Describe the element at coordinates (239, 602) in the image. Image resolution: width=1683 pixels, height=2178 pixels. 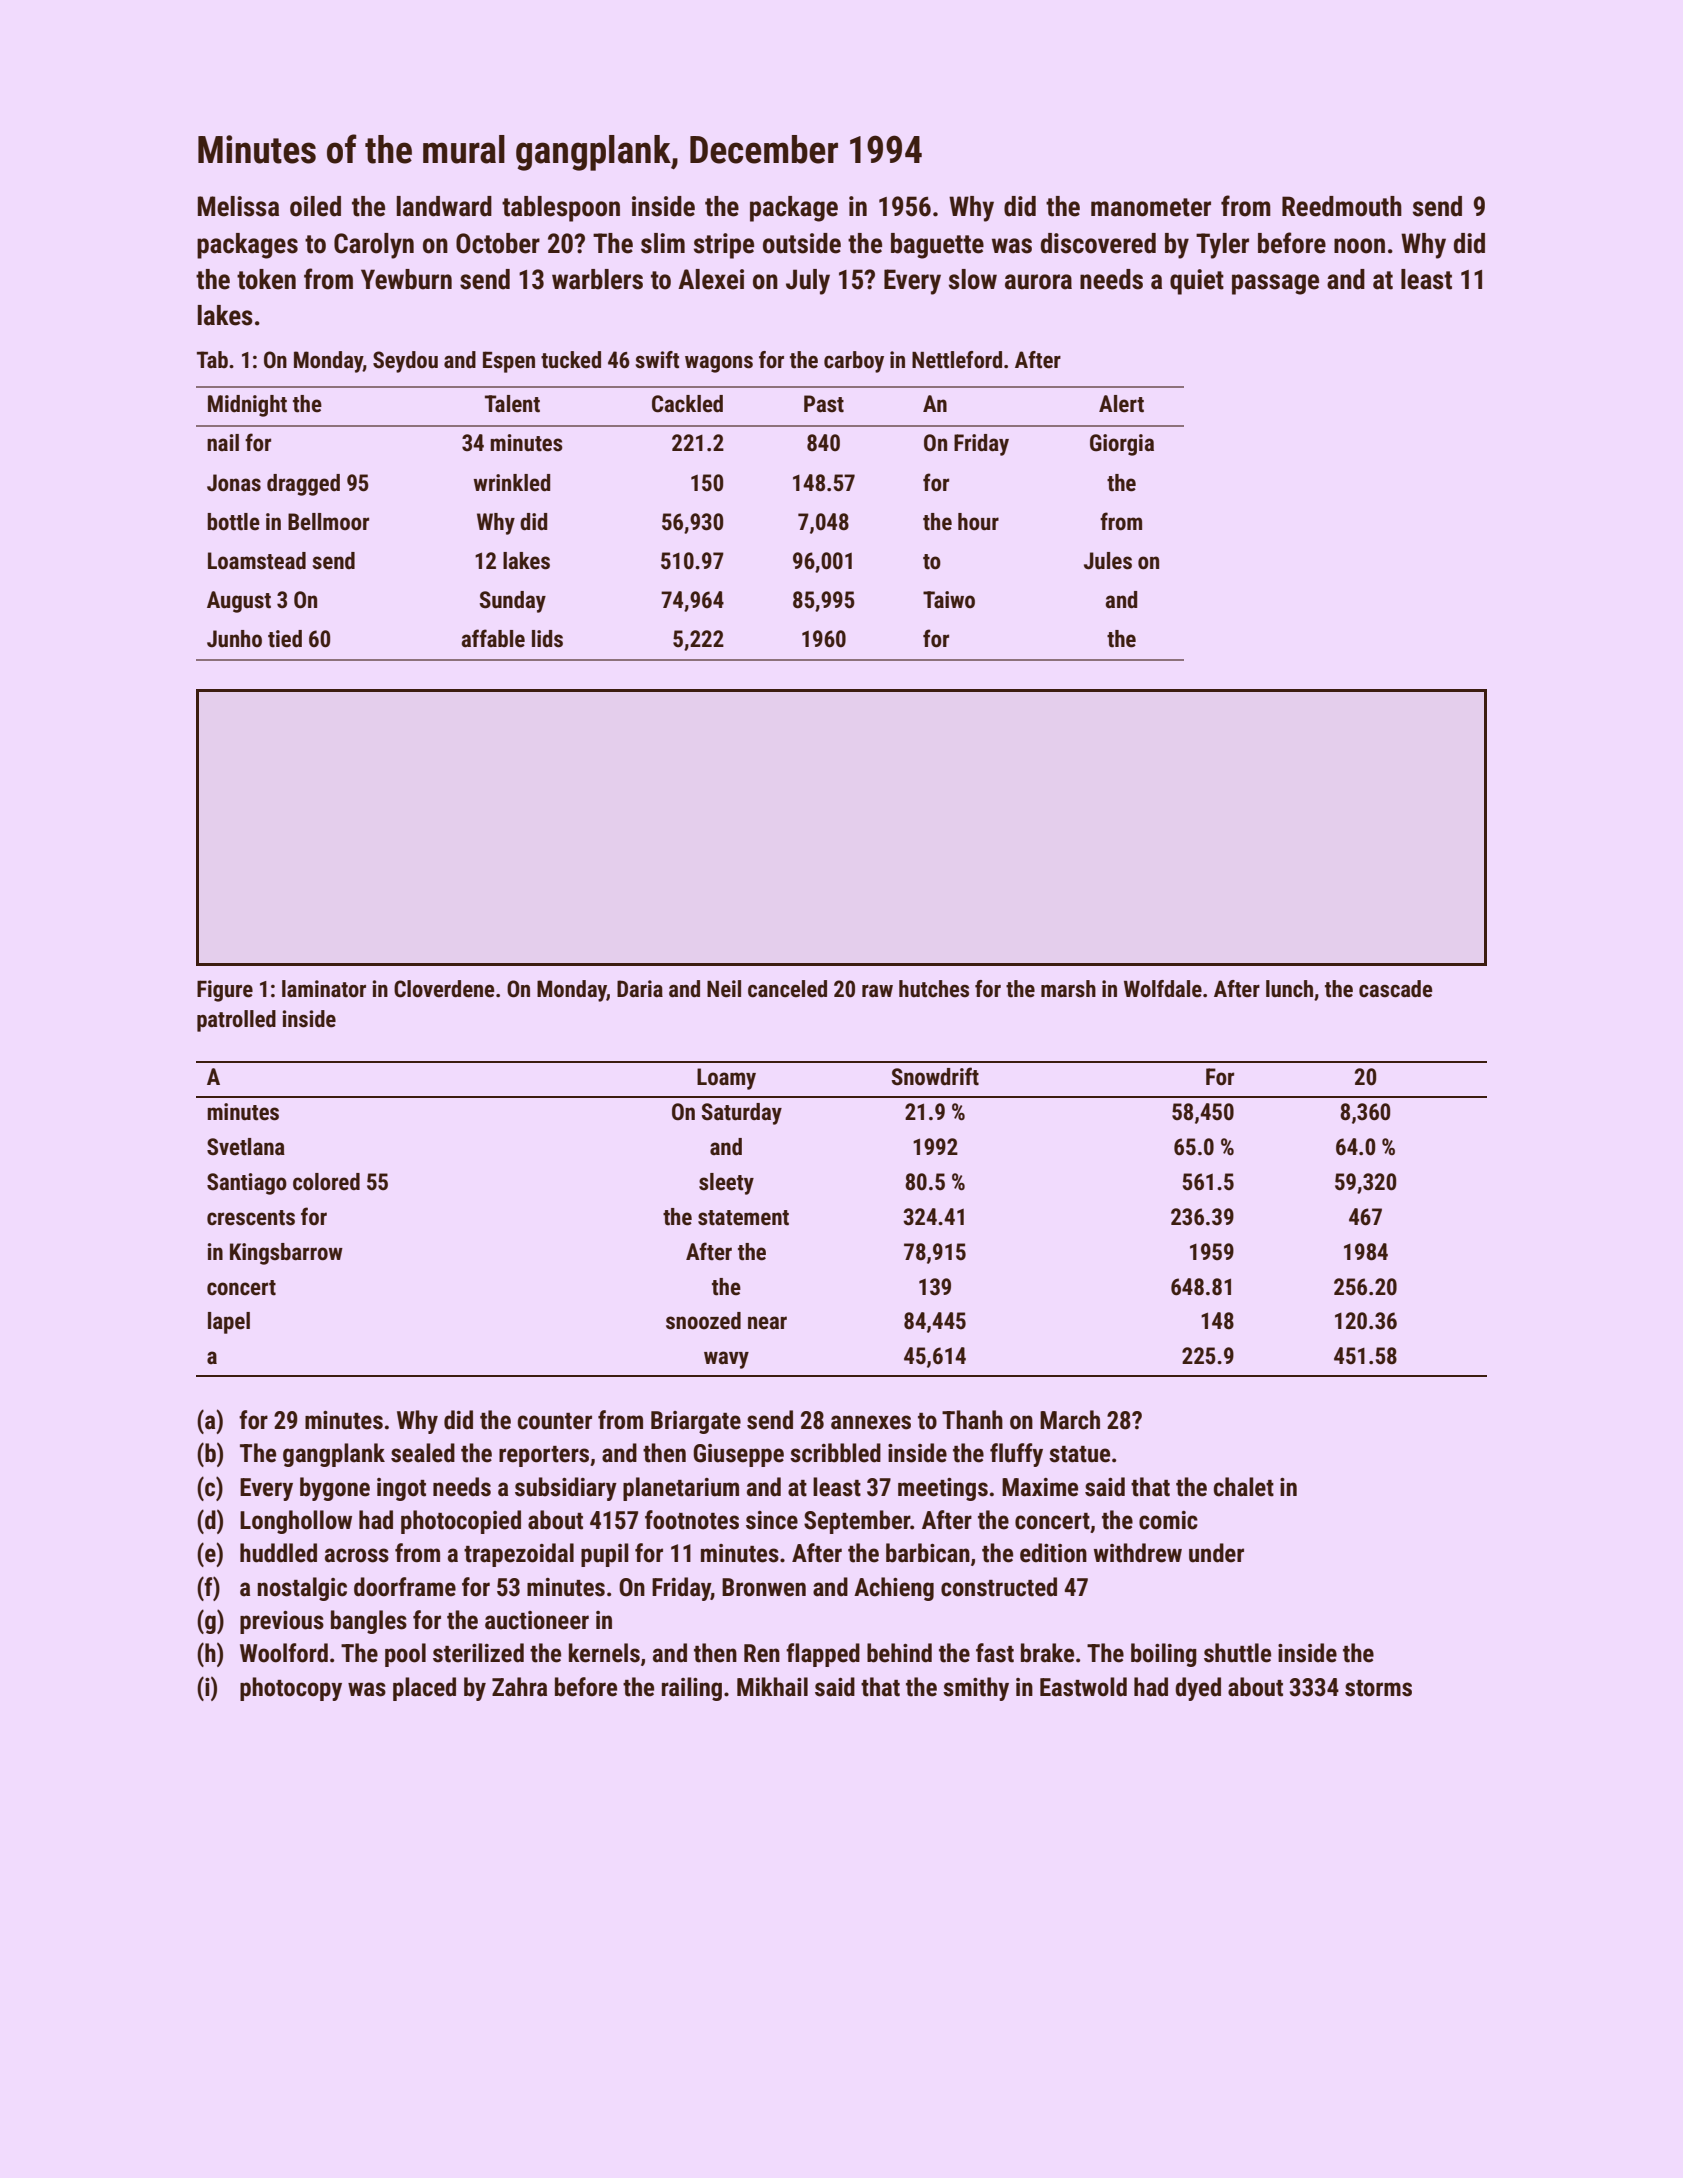
I see `August` at that location.
